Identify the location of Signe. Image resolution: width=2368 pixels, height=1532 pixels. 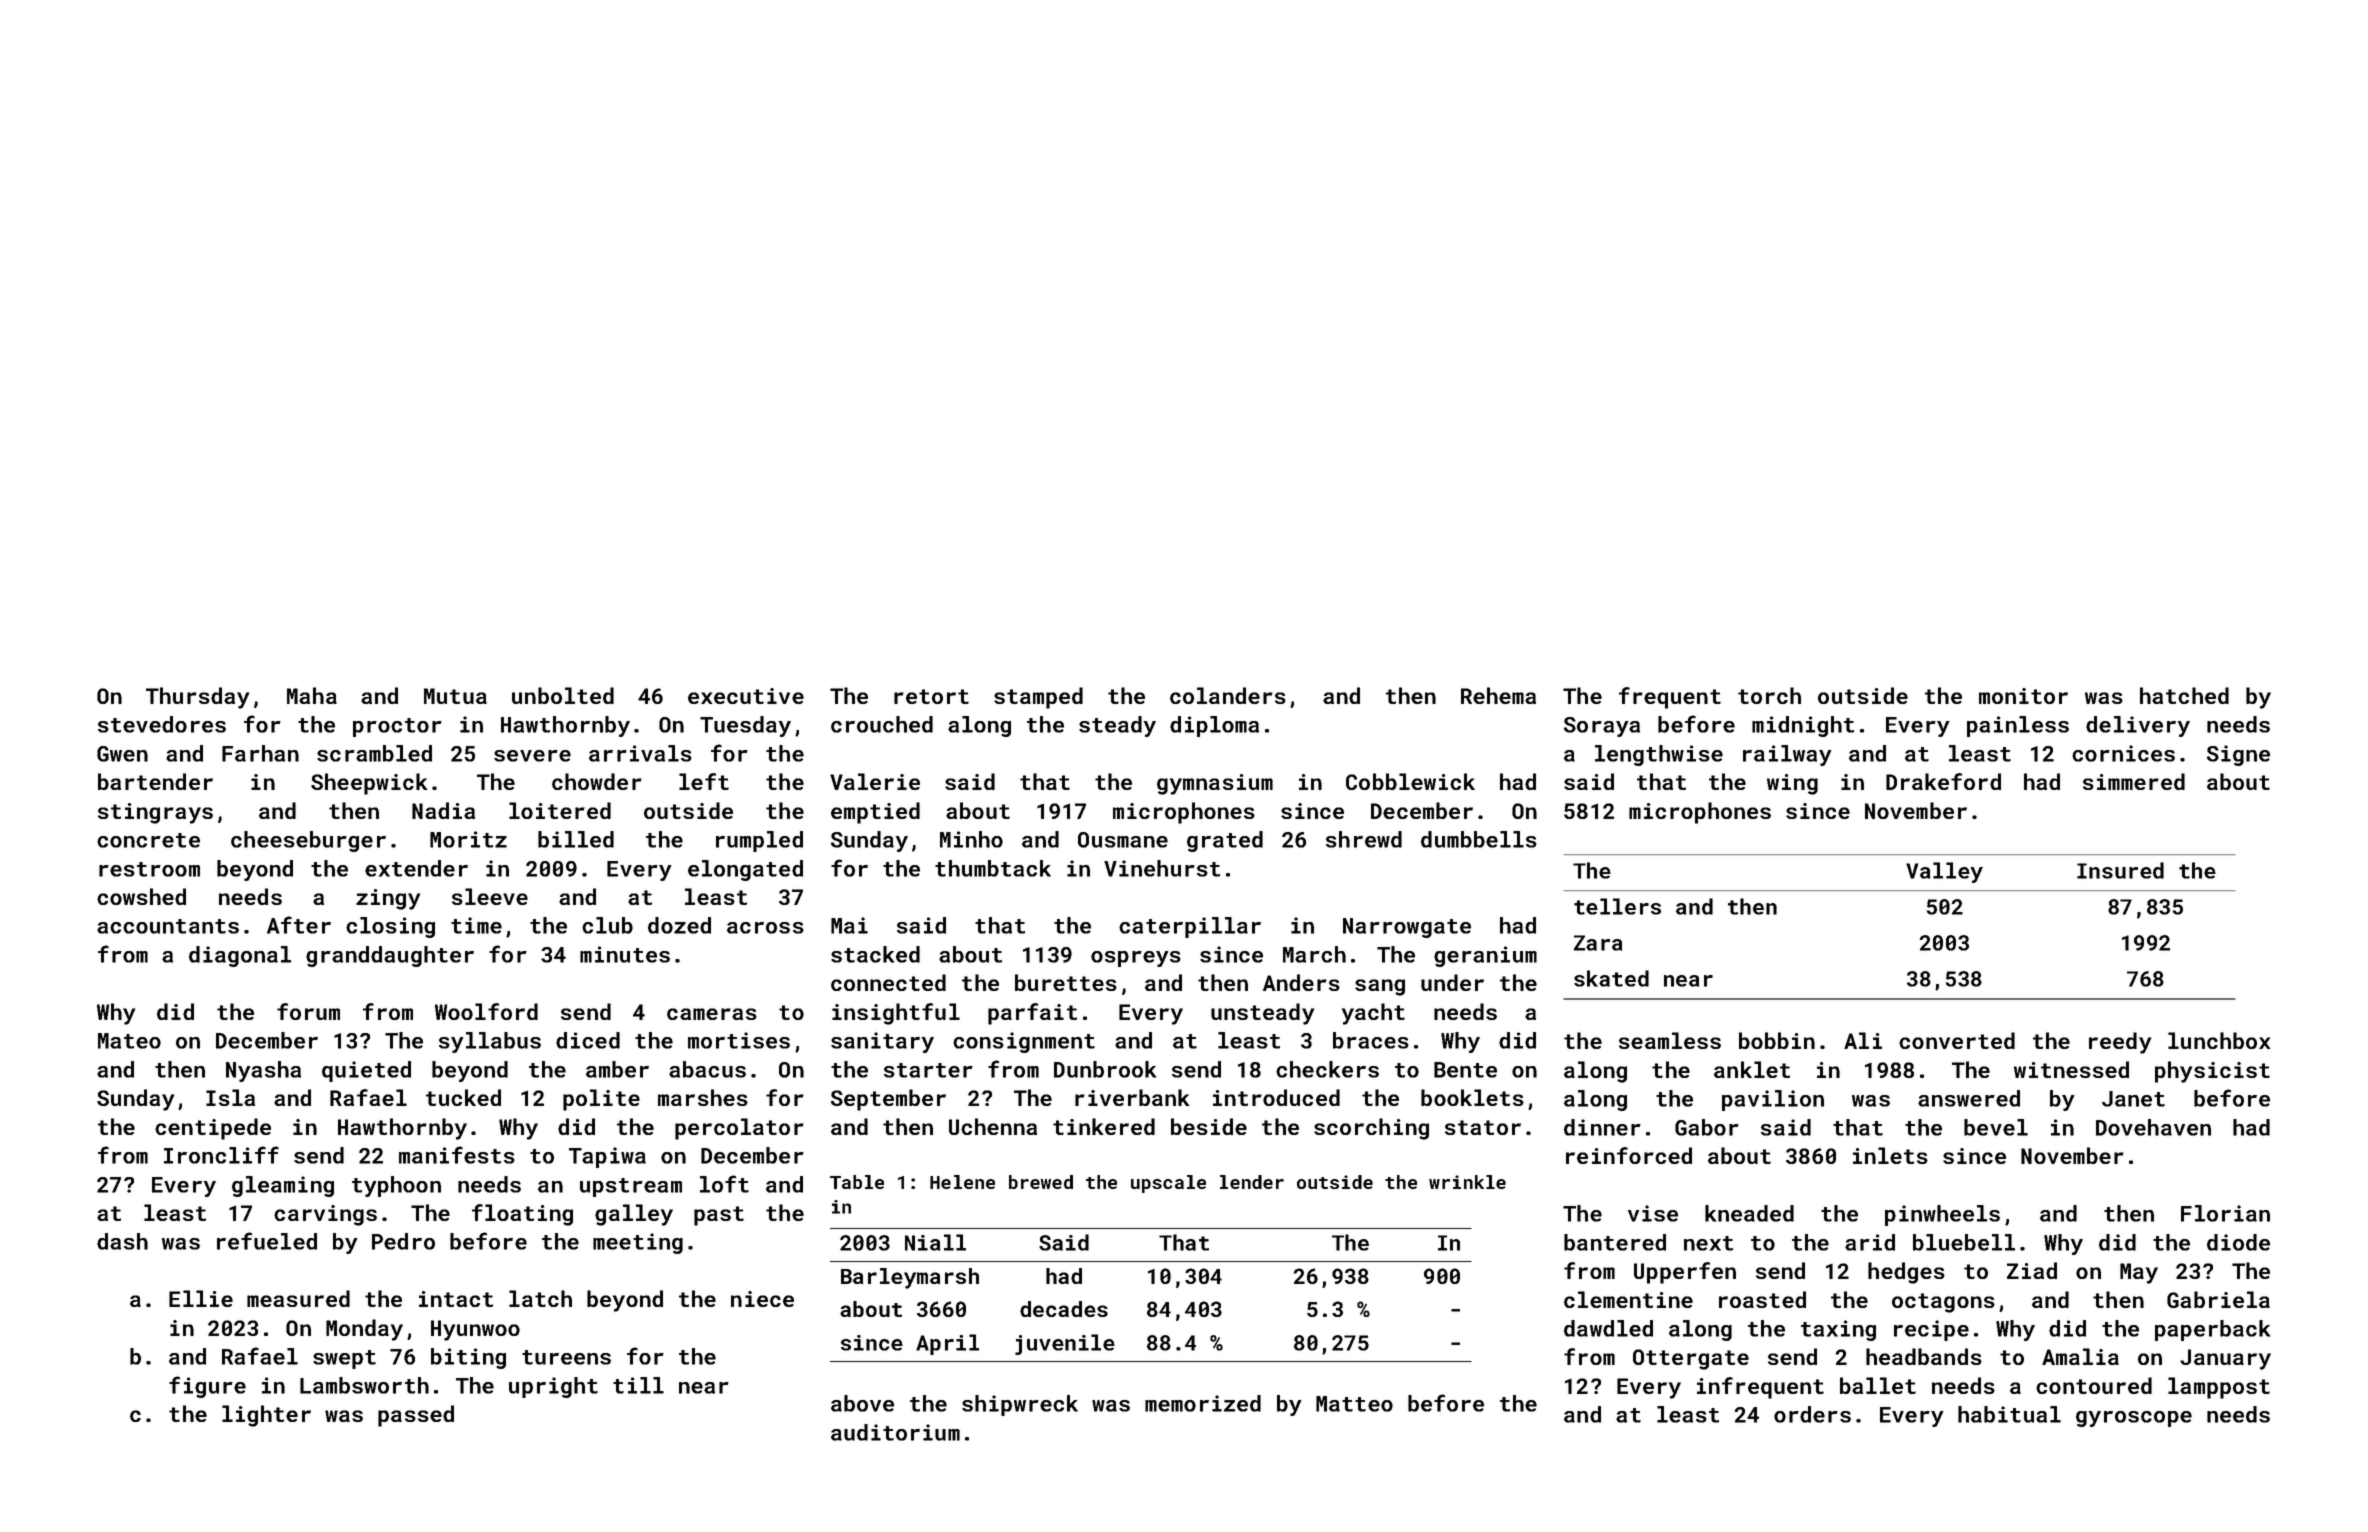
(2238, 755).
